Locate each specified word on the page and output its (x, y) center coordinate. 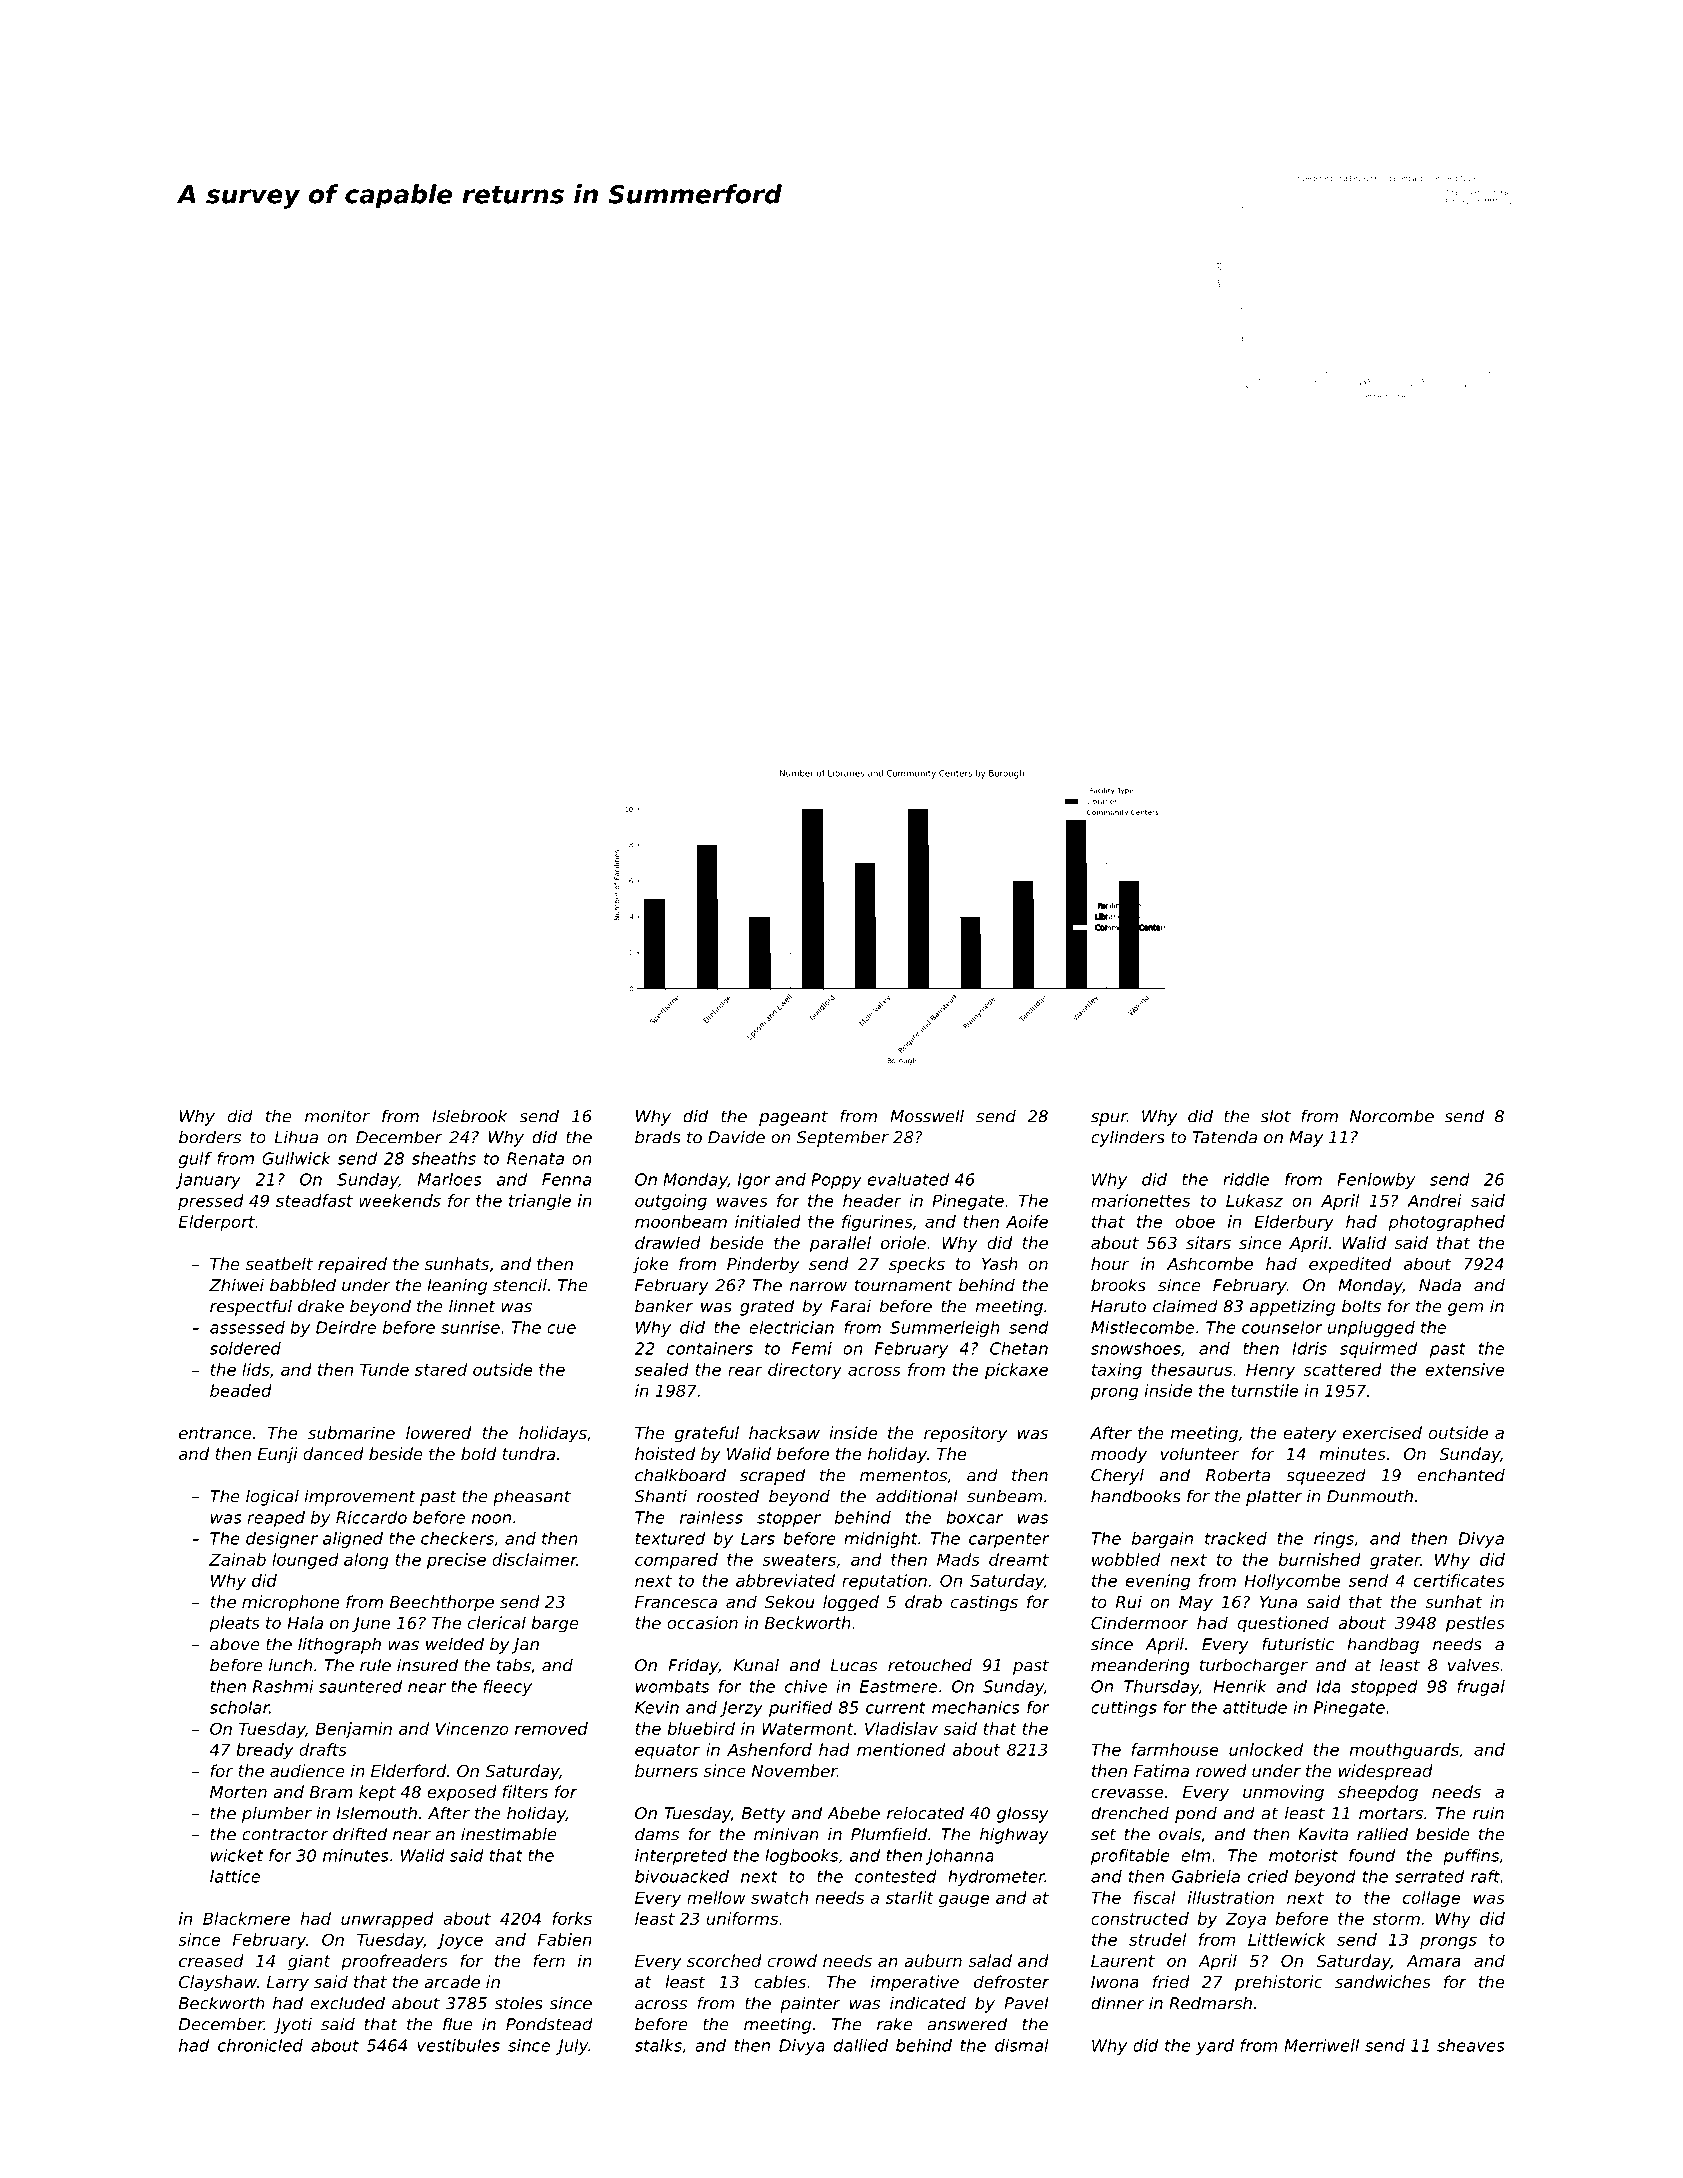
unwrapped (387, 1920)
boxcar (975, 1517)
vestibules (458, 2045)
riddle (1246, 1179)
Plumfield (889, 1834)
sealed (662, 1369)
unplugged (1371, 1329)
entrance (215, 1433)
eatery (1309, 1435)
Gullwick (296, 1158)
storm (1396, 1919)
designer (282, 1540)
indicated (928, 2003)
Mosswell (927, 1116)
